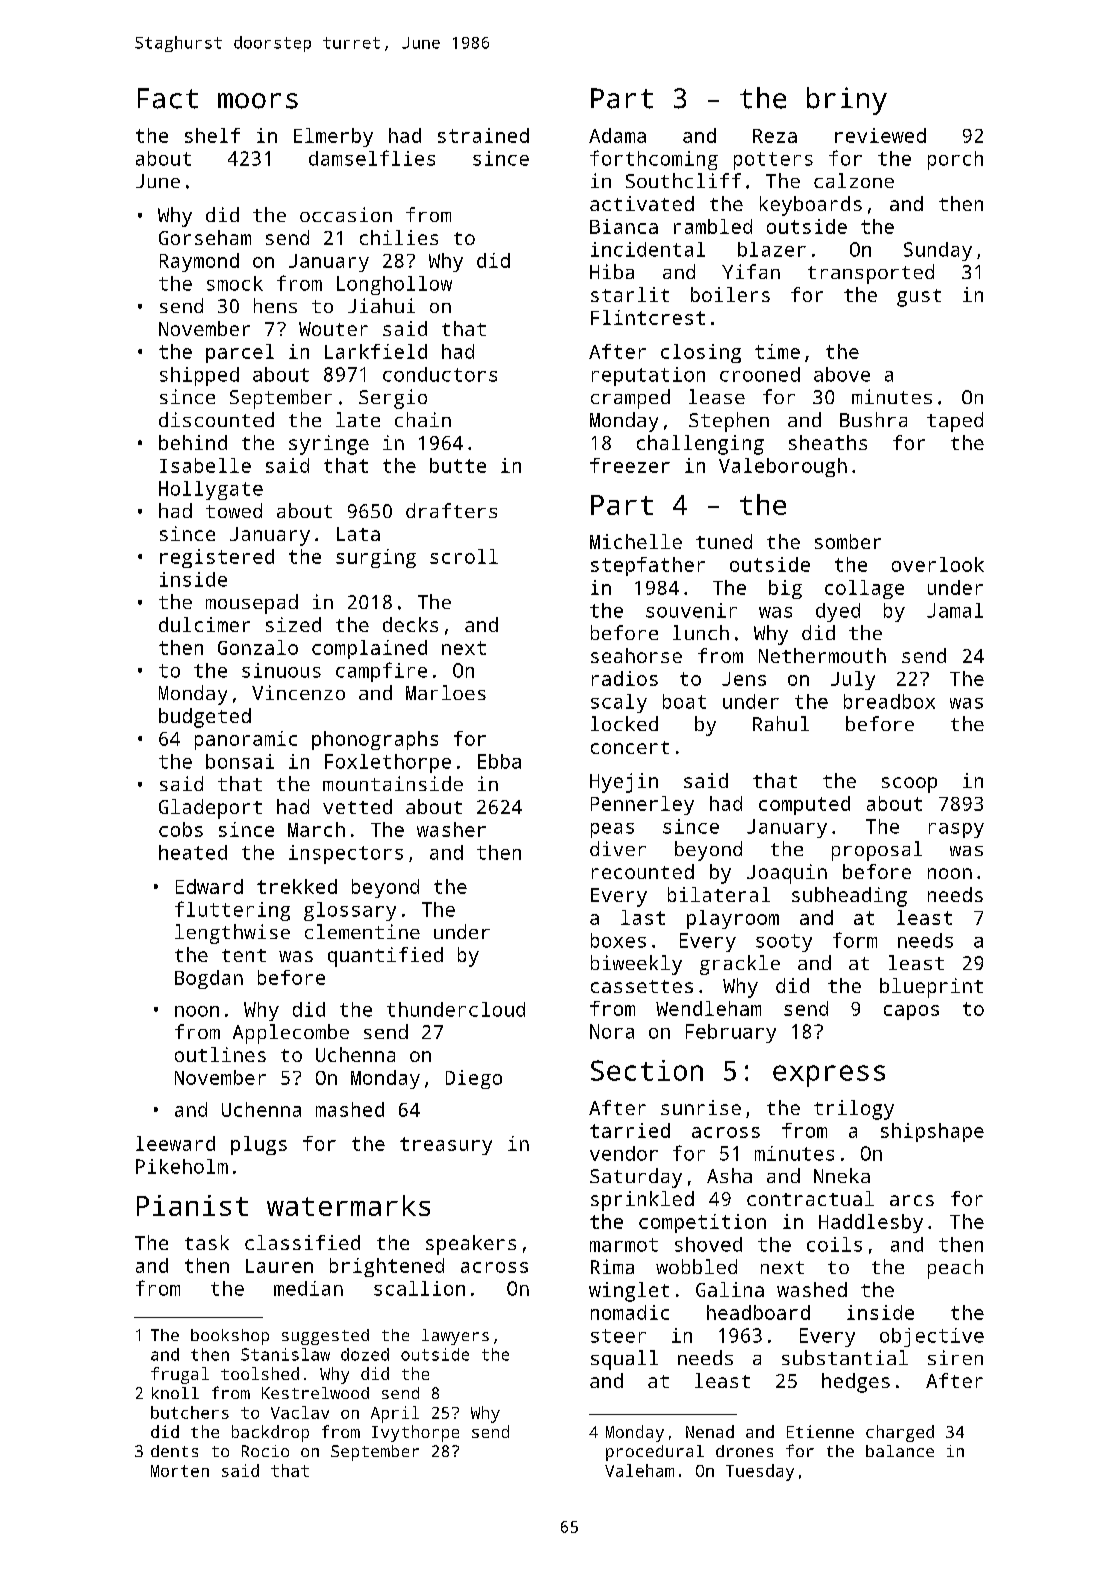 The width and height of the image is (1119, 1589). What do you see at coordinates (385, 957) in the image?
I see `quantified` at bounding box center [385, 957].
